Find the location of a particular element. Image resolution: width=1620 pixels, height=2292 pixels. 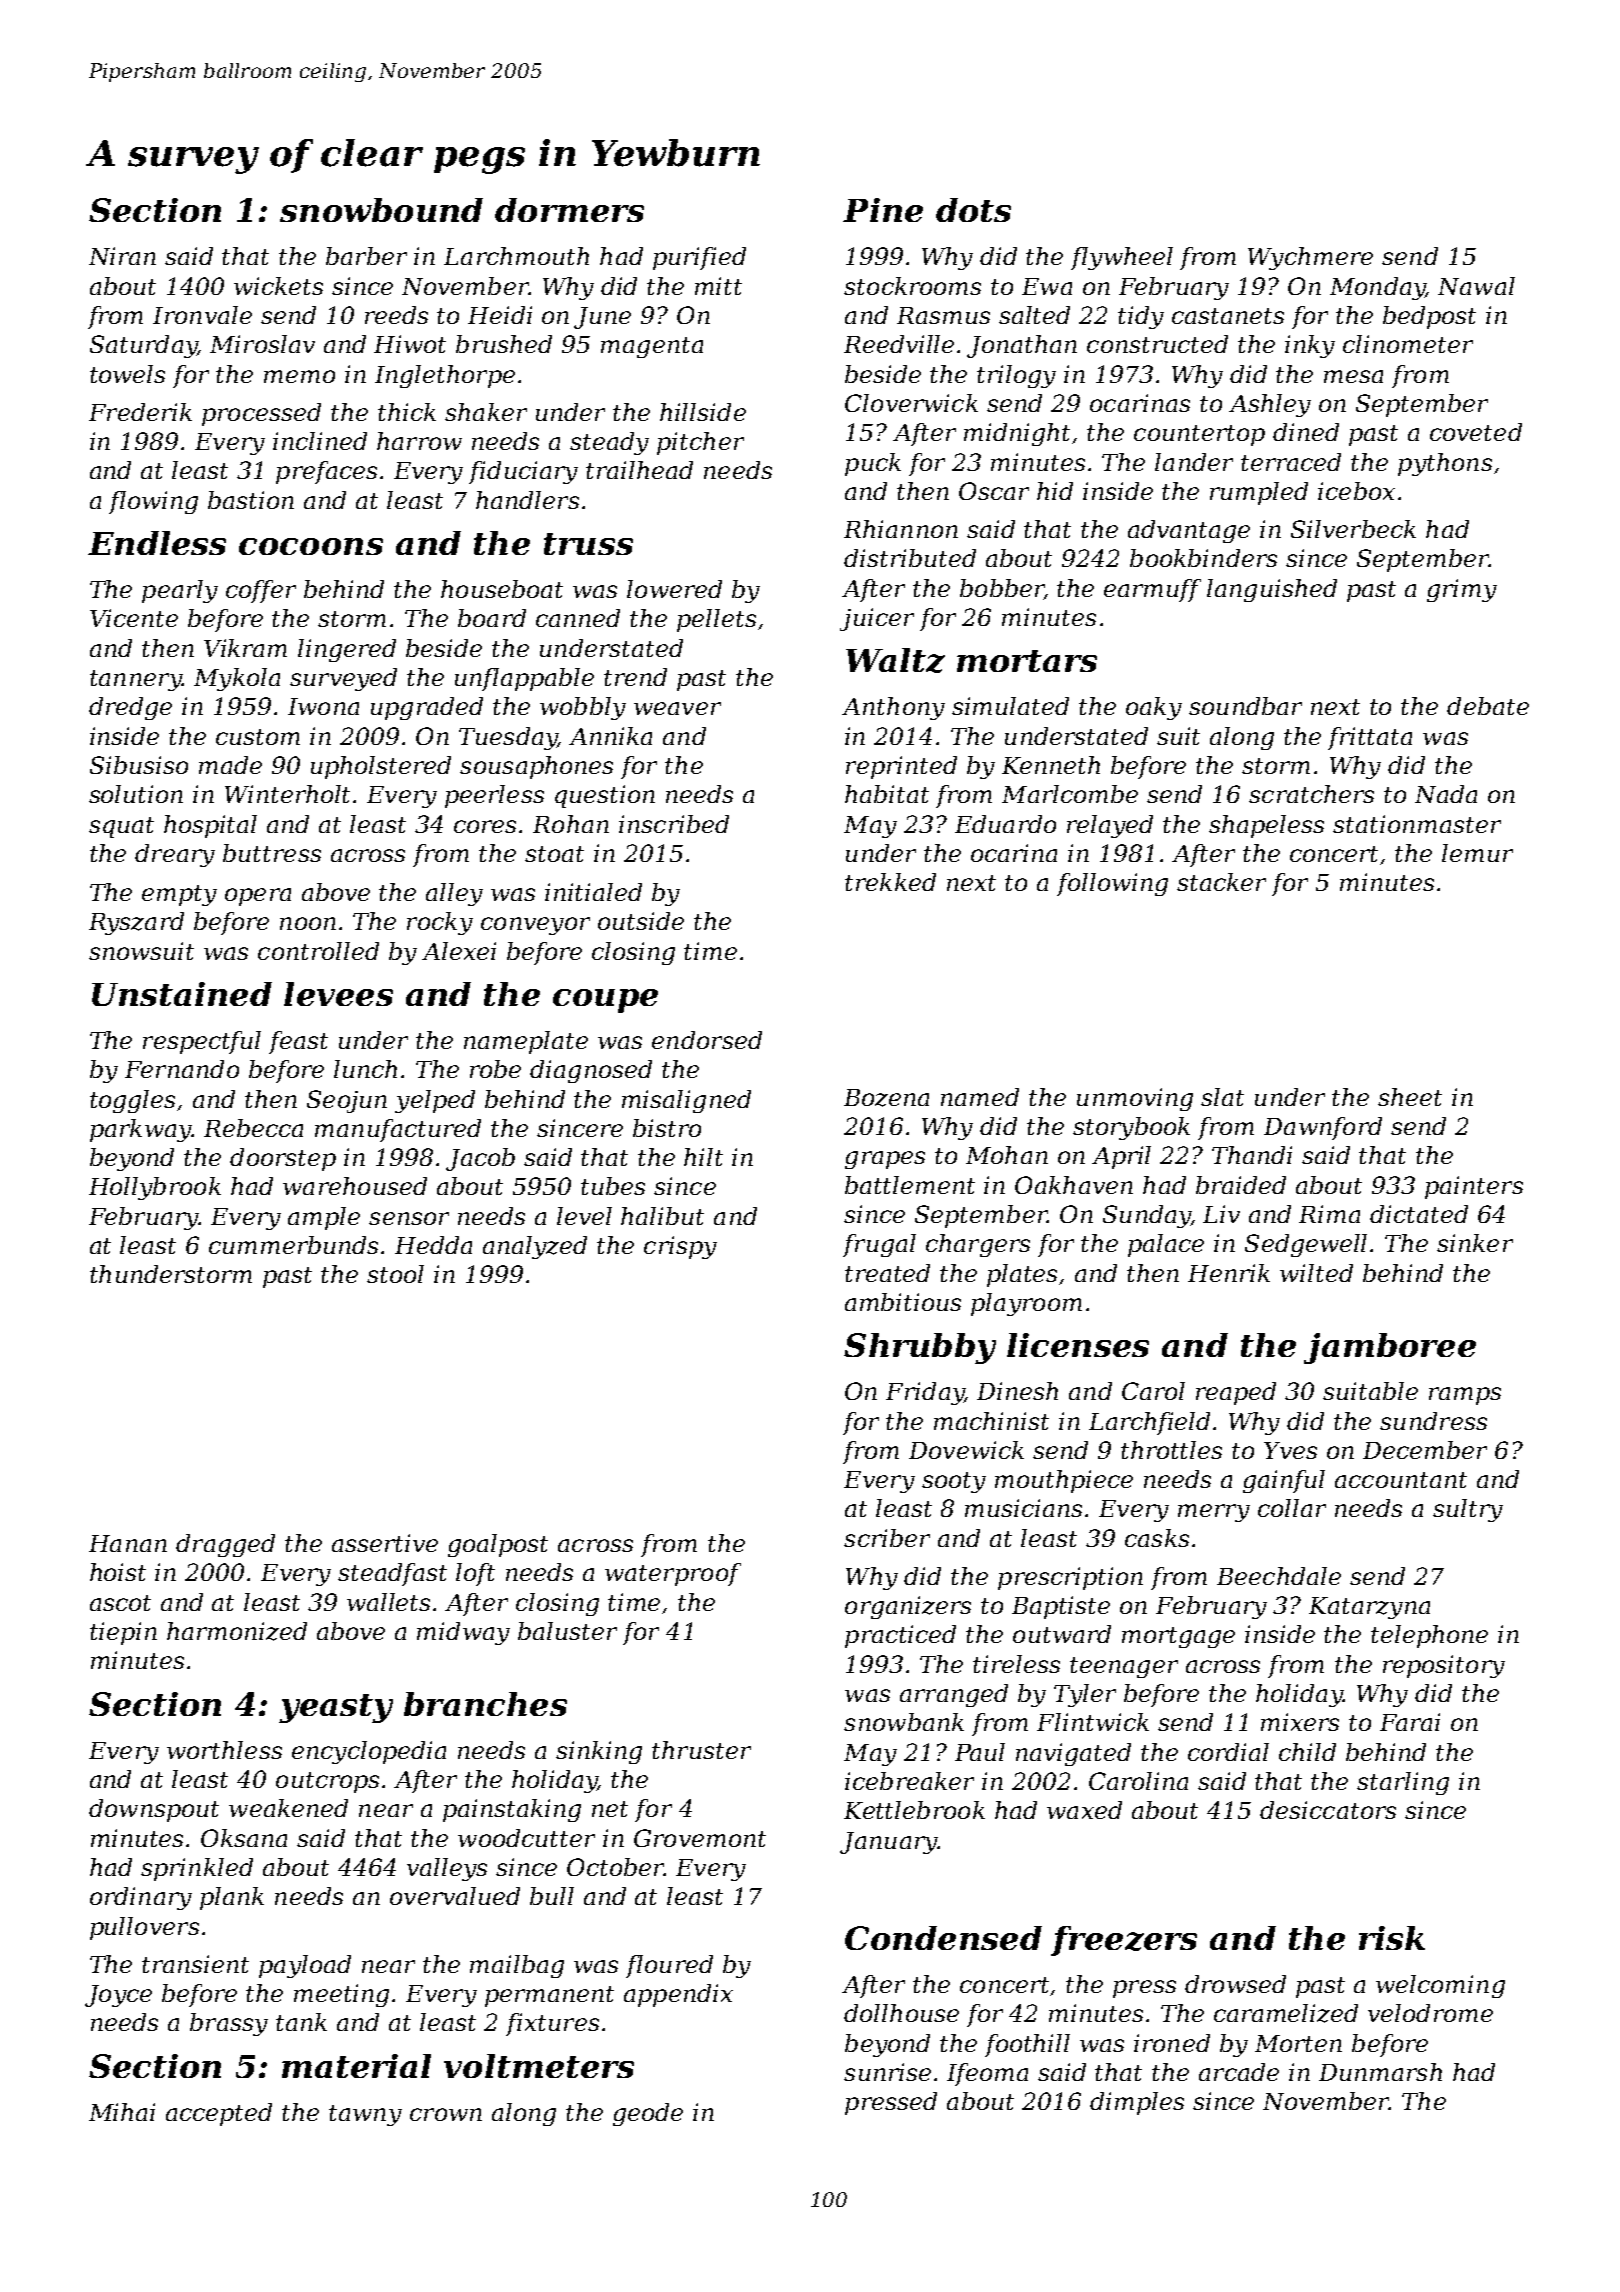

dots is located at coordinates (973, 210).
